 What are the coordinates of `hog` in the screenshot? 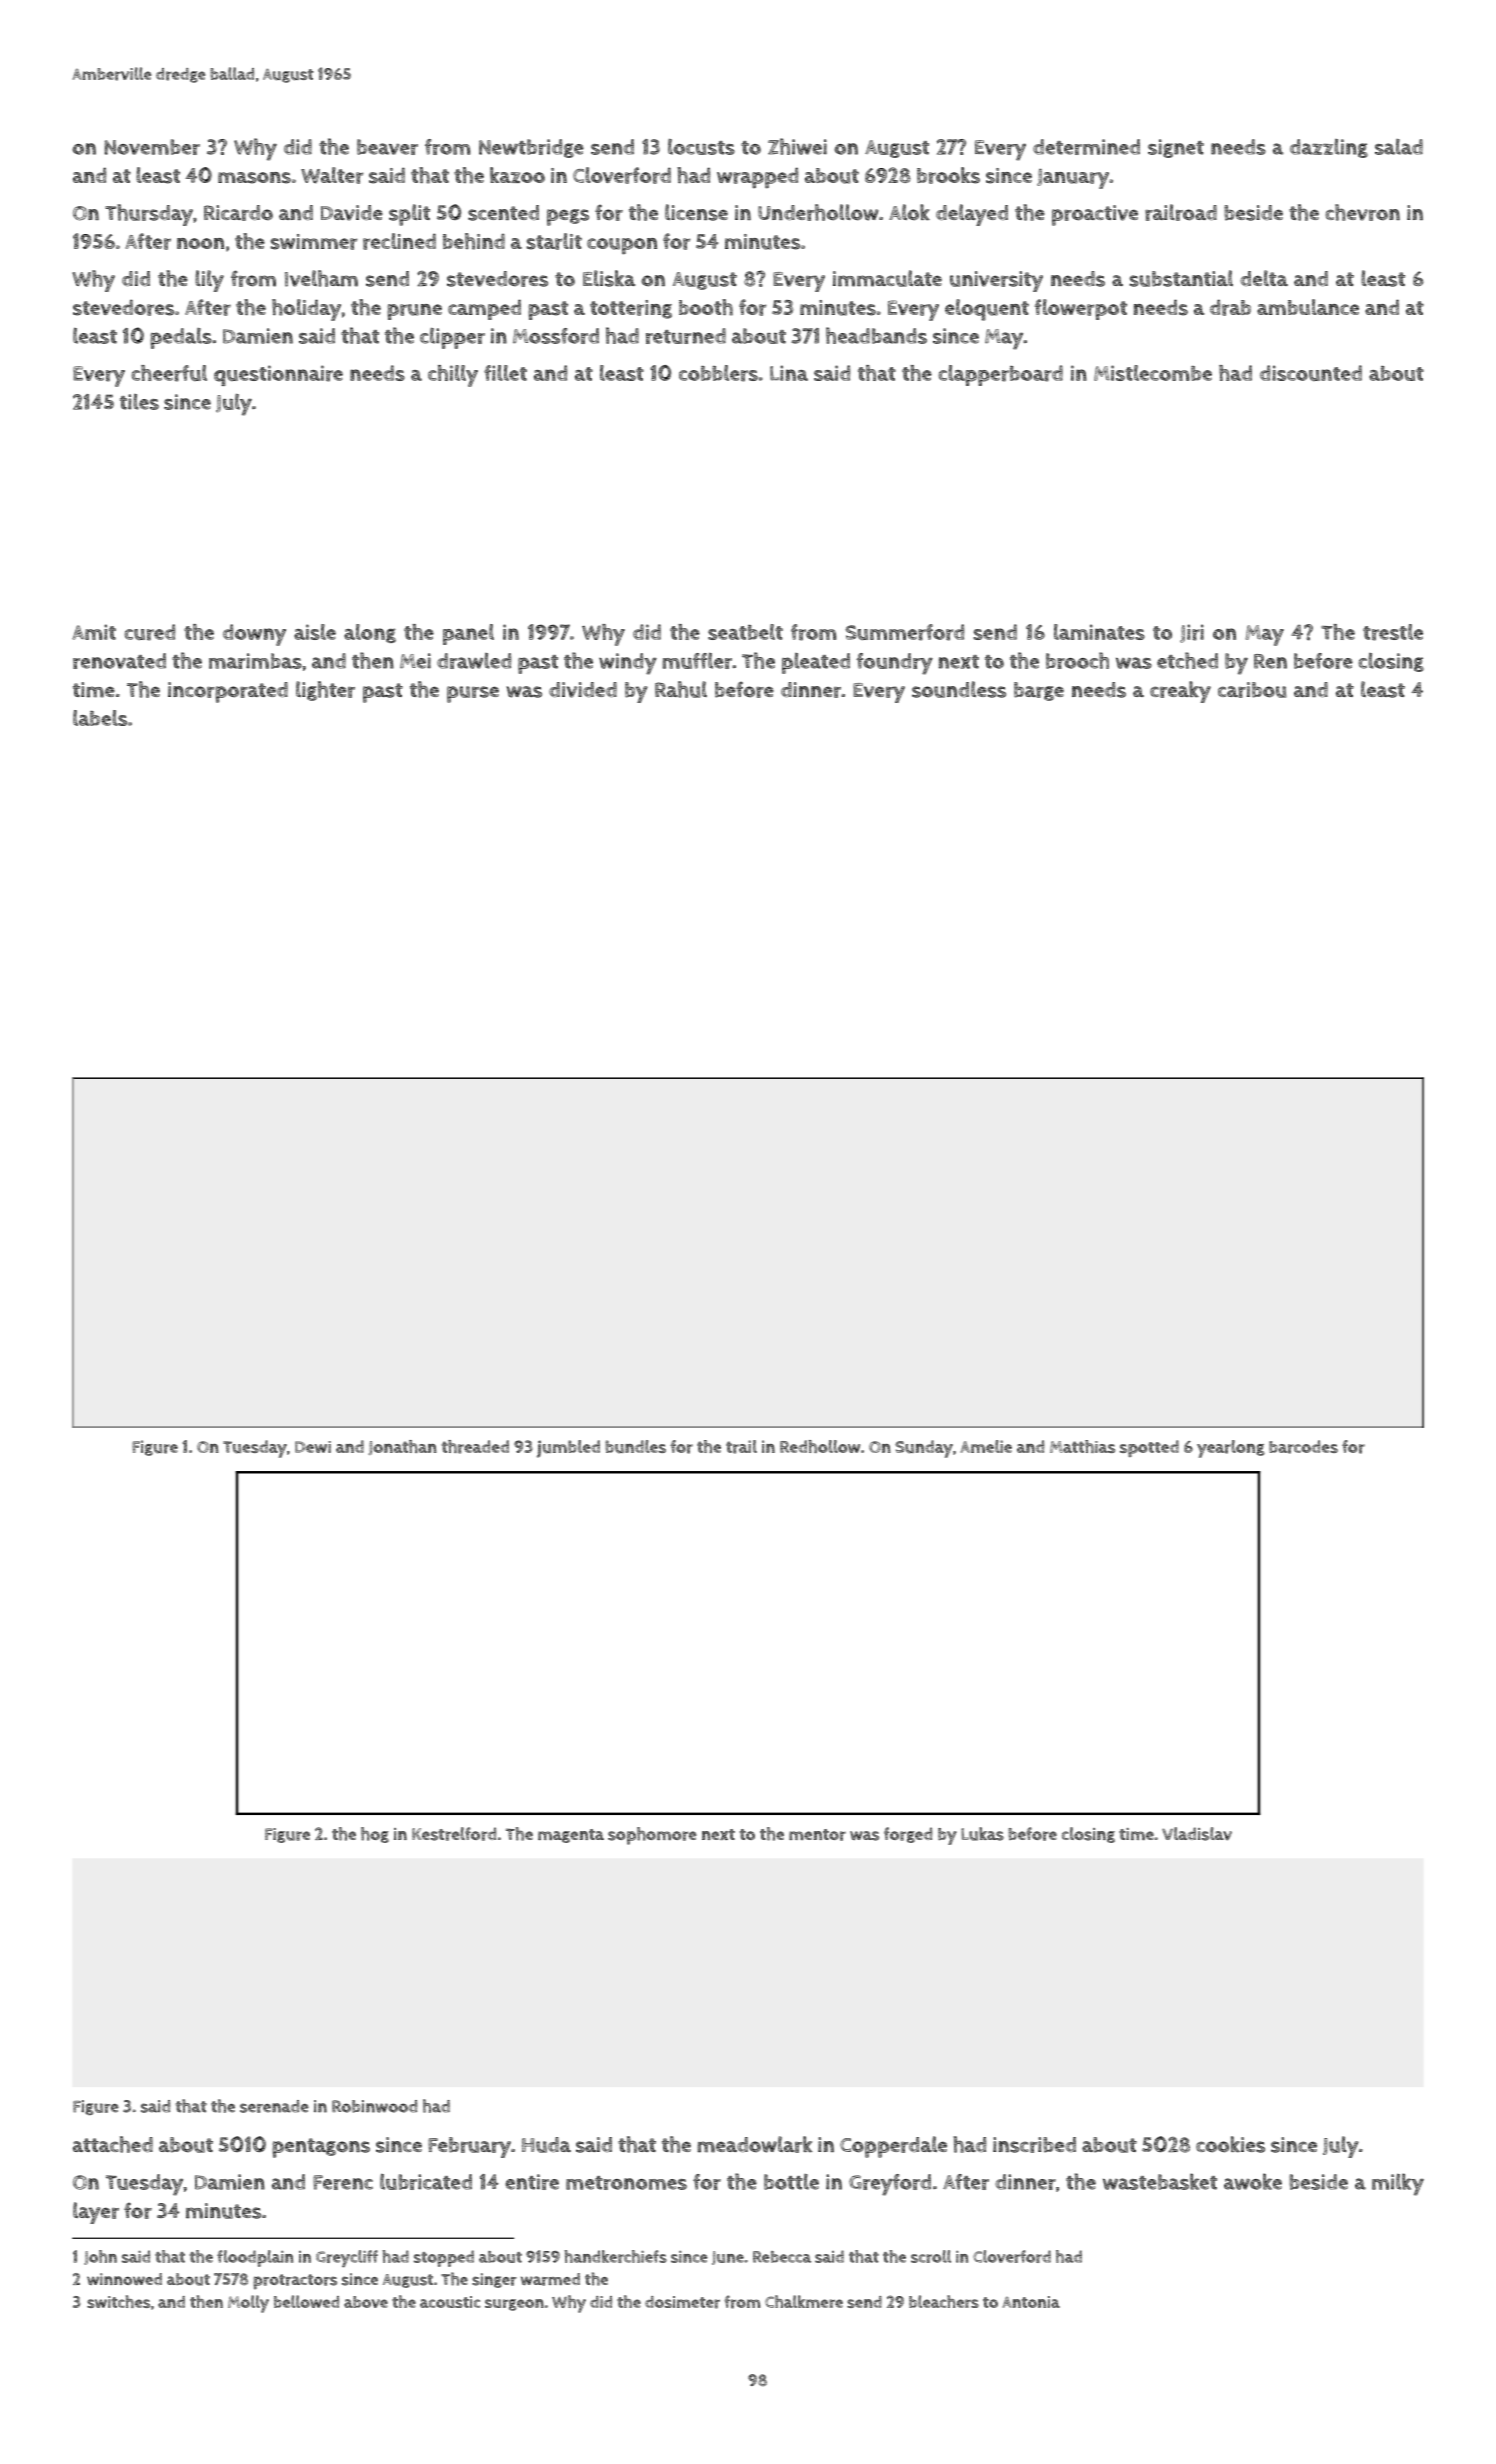 It's located at (375, 1835).
